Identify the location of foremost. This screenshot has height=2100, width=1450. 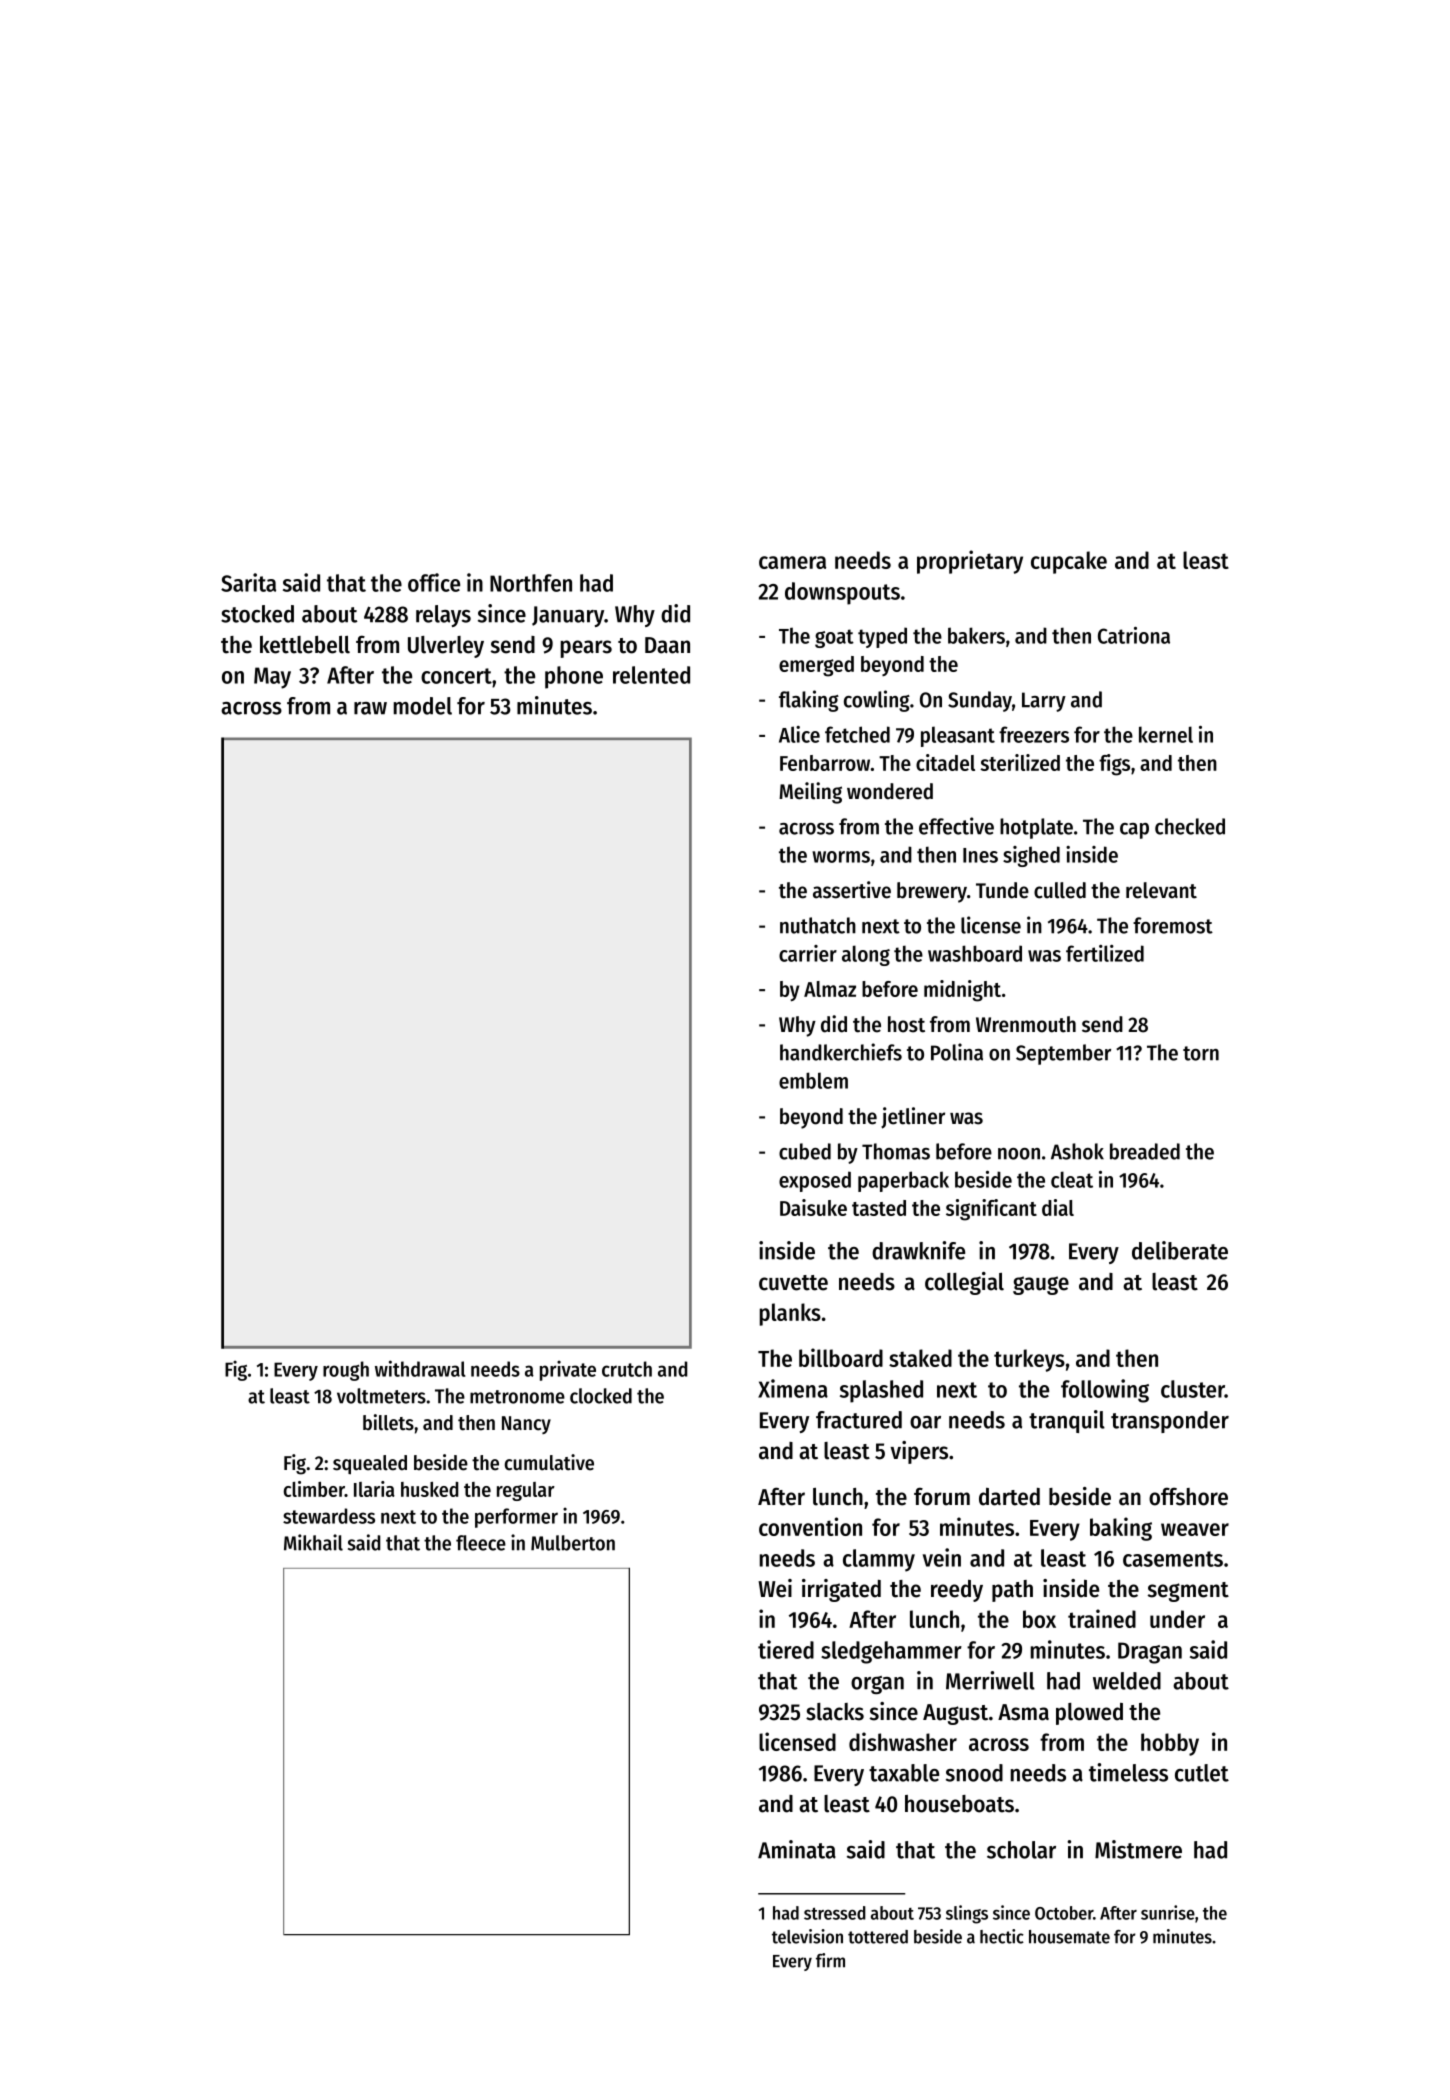
(1173, 925).
